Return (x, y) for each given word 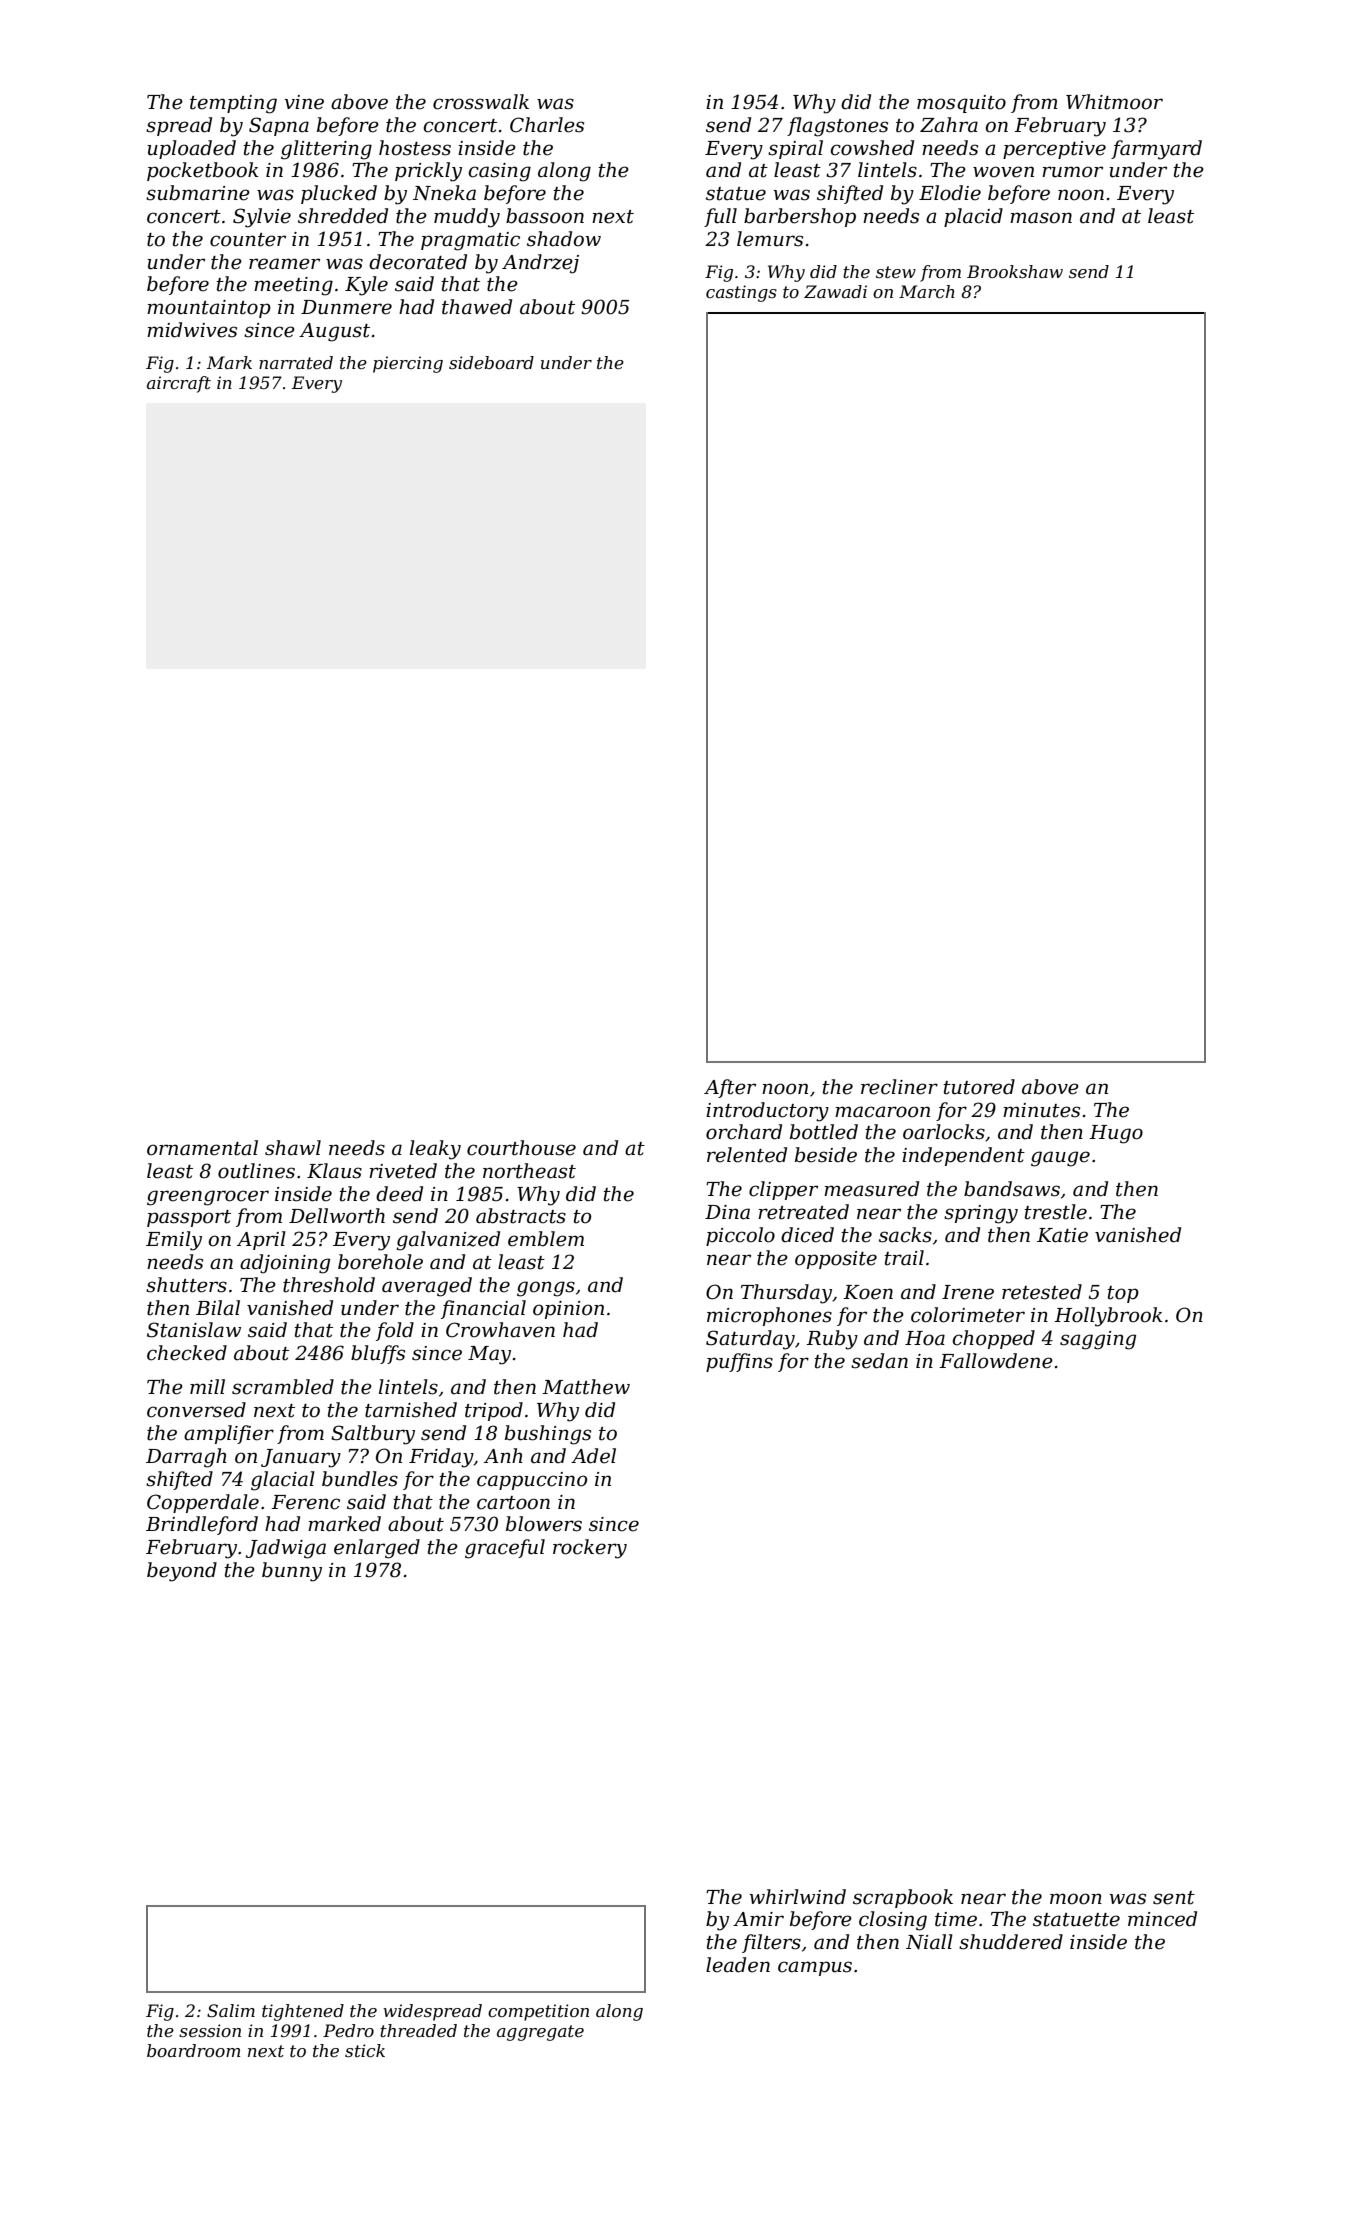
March (927, 291)
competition (538, 2012)
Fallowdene (996, 1361)
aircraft (179, 384)
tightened (303, 2012)
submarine (198, 193)
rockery (590, 1549)
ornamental (202, 1148)
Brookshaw (1015, 271)
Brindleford (202, 1525)
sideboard (491, 362)
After (730, 1088)
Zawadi (835, 291)
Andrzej (540, 264)
